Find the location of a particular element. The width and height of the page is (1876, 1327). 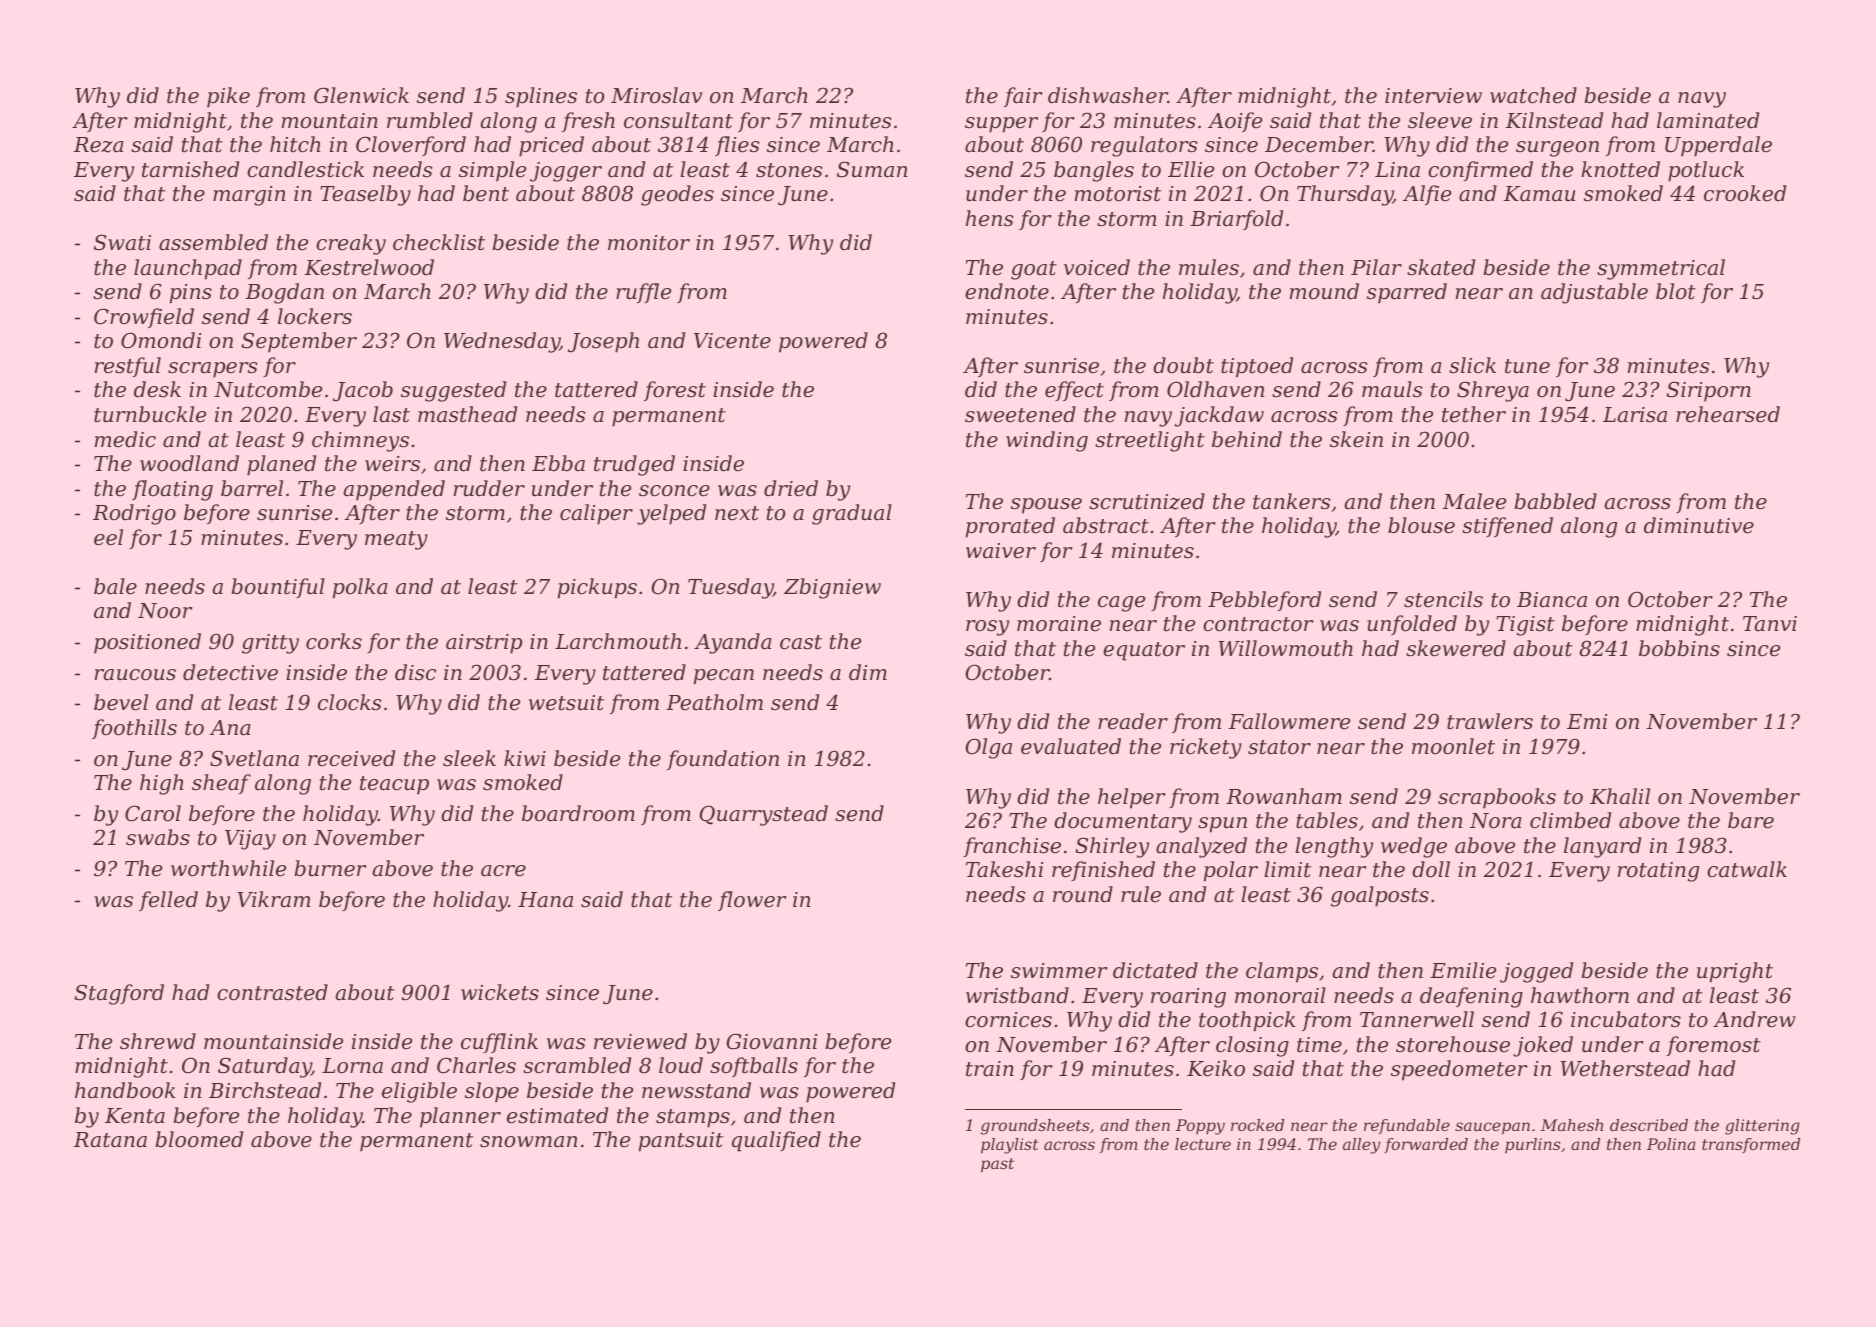

Ratana is located at coordinates (110, 1140).
